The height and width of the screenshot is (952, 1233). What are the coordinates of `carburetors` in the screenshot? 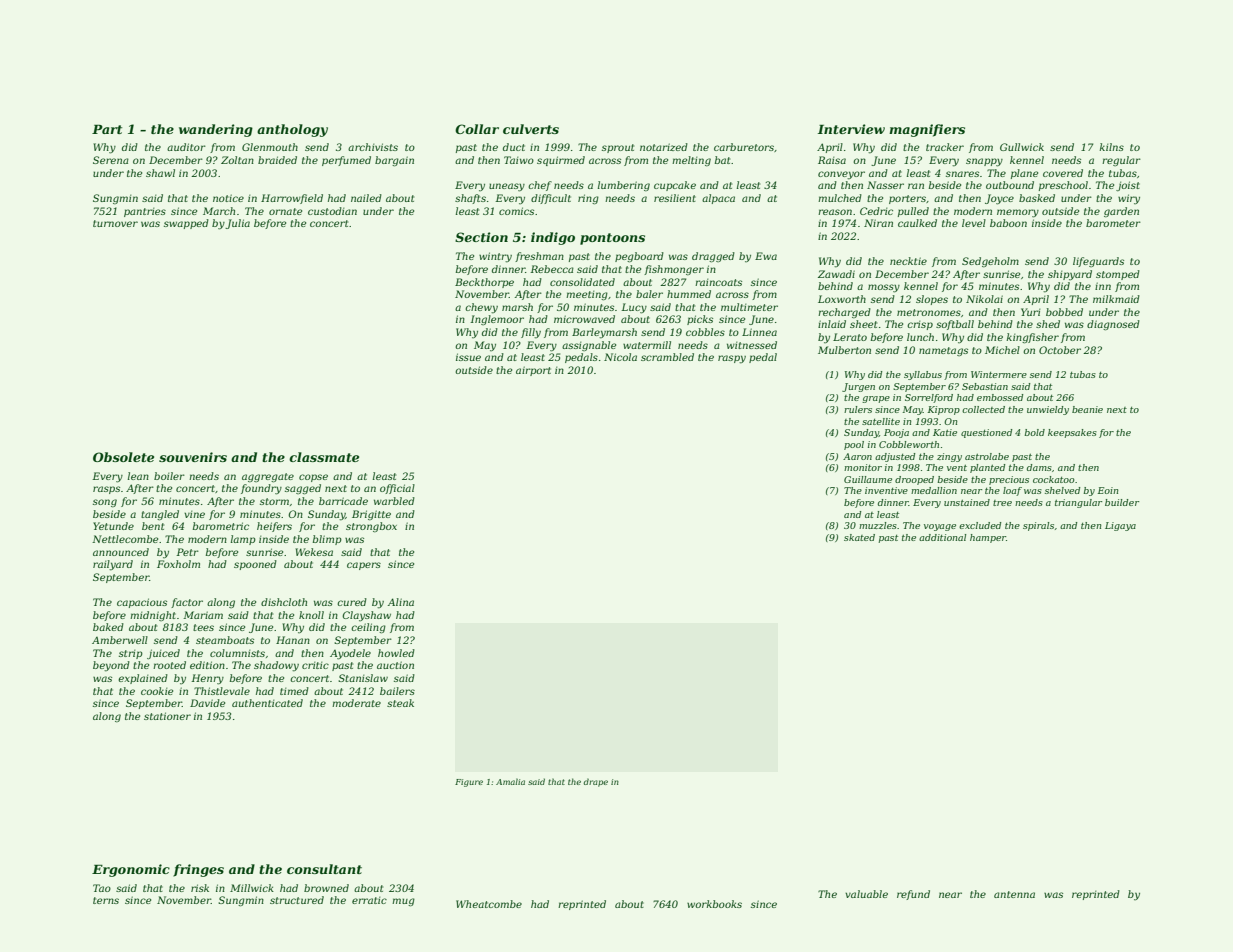 It's located at (744, 147).
